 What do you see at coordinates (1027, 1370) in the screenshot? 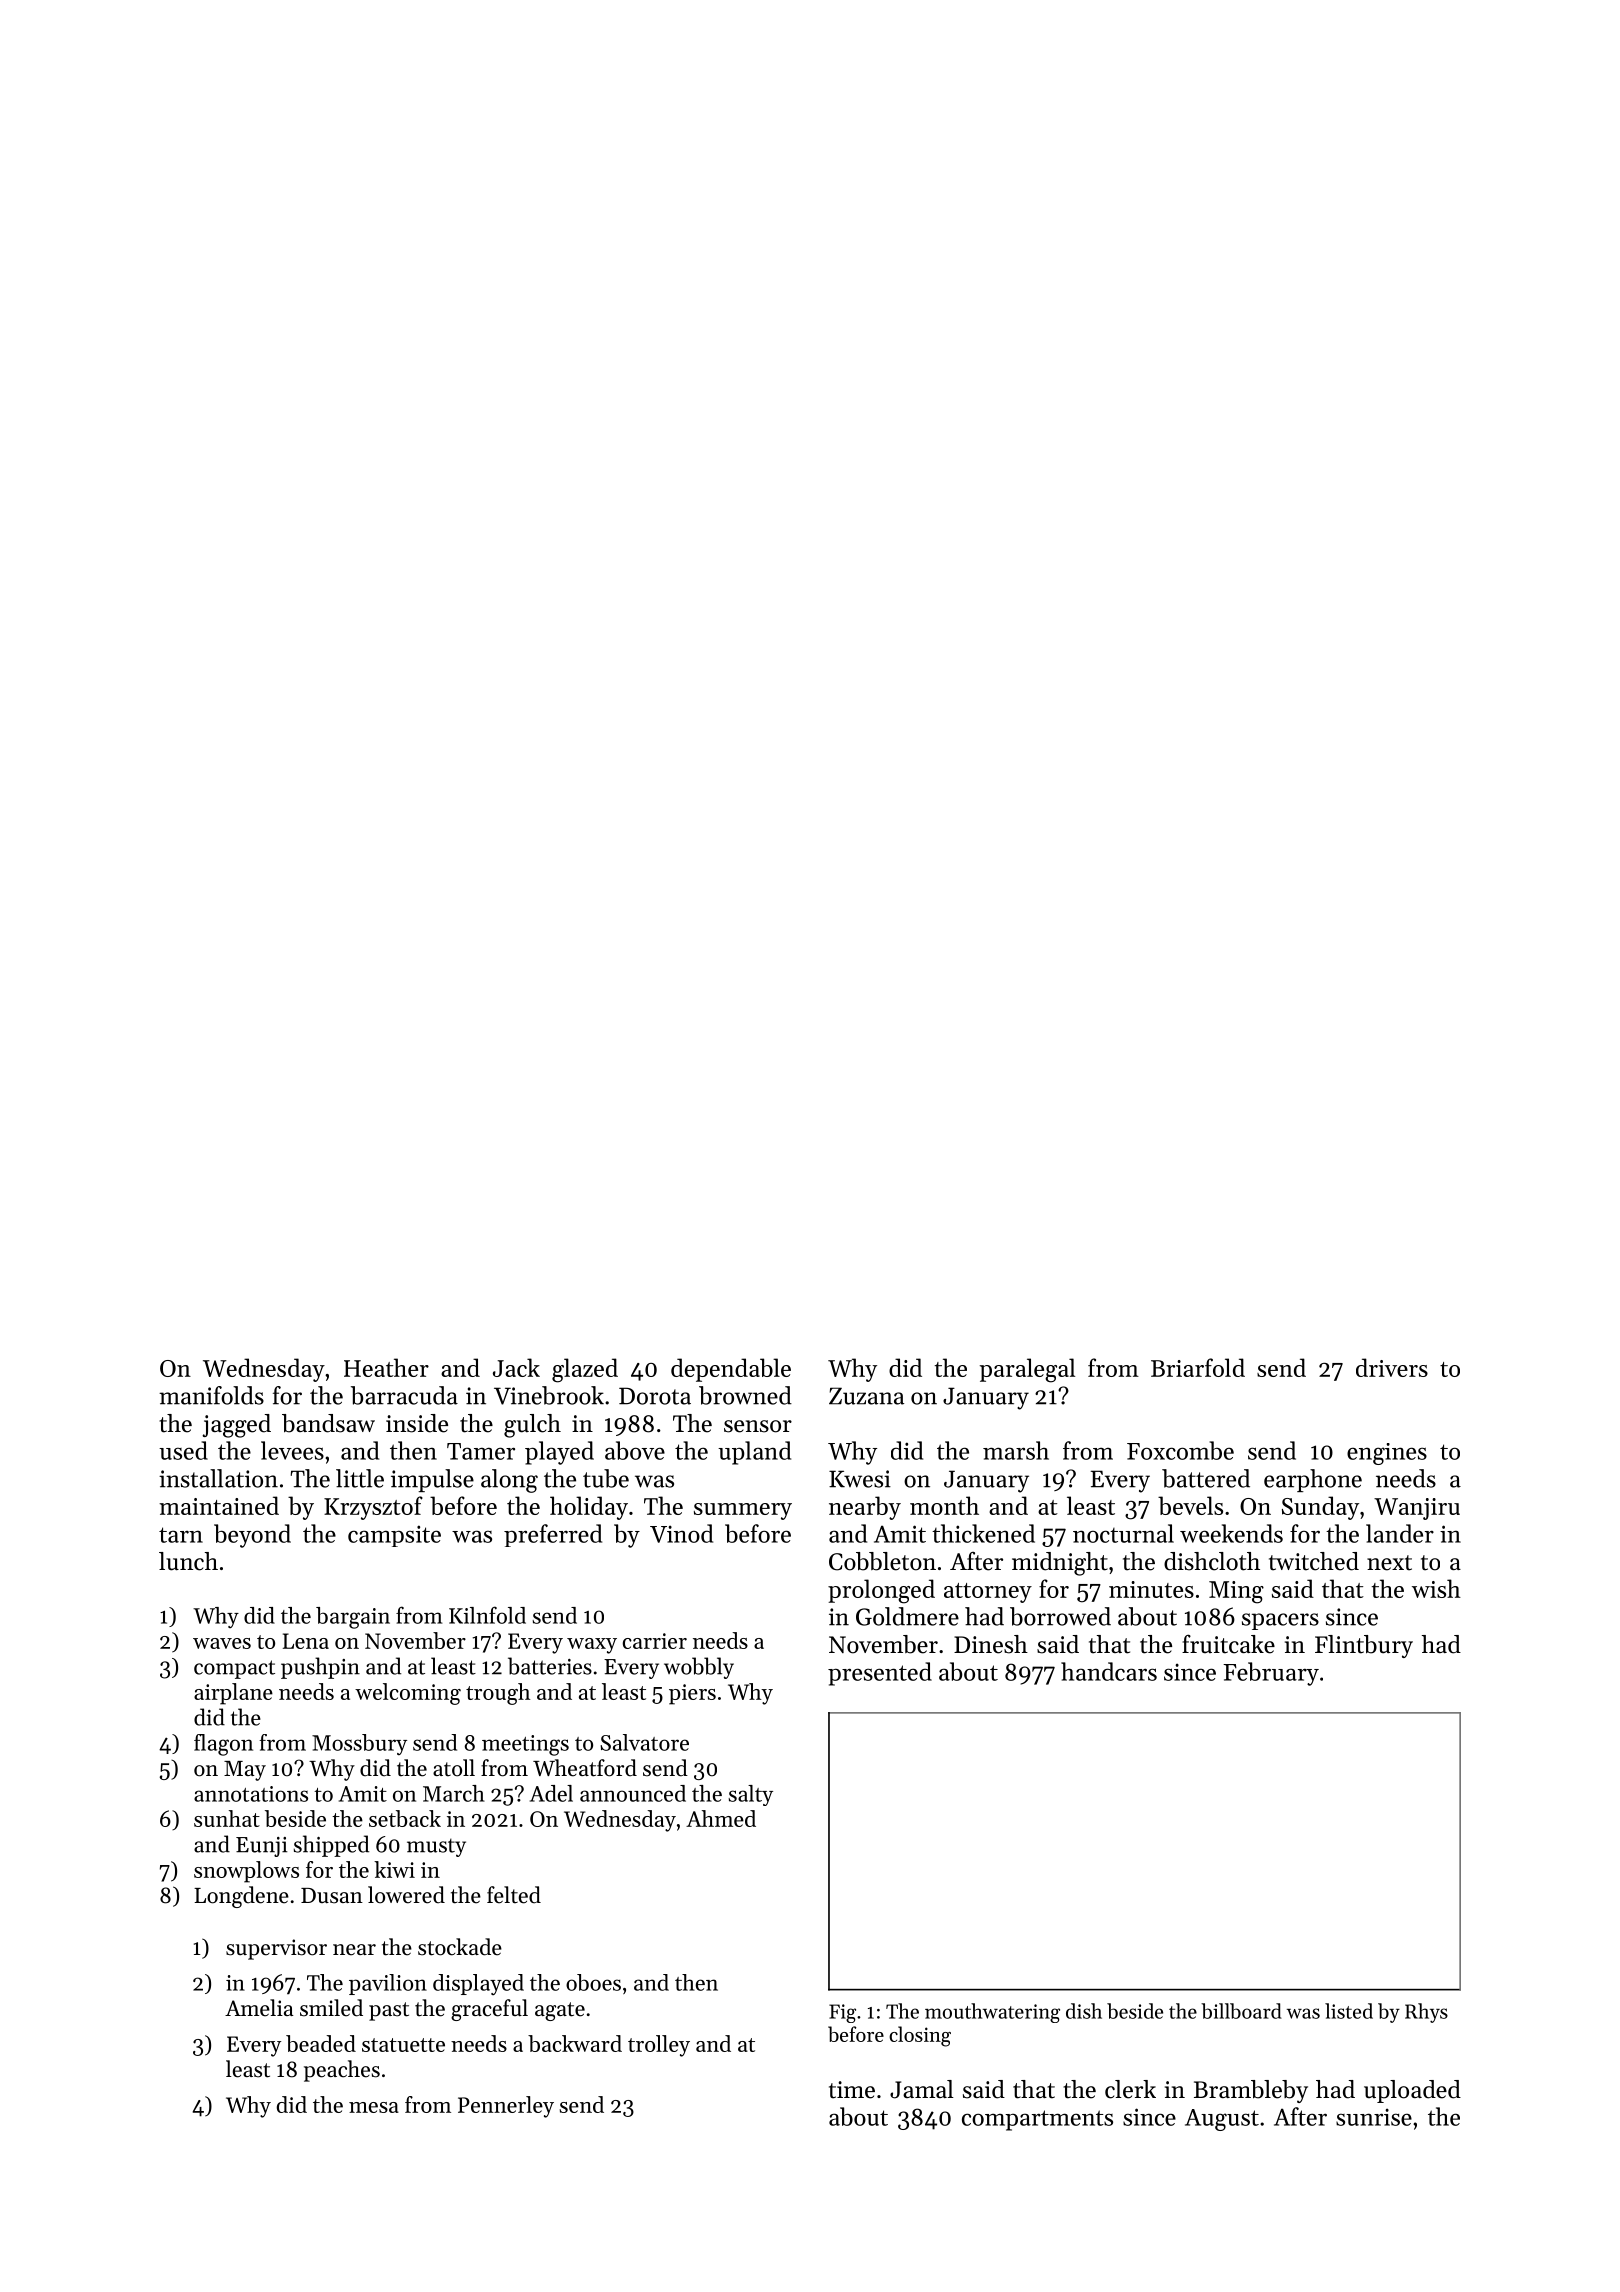
I see `paralegal` at bounding box center [1027, 1370].
